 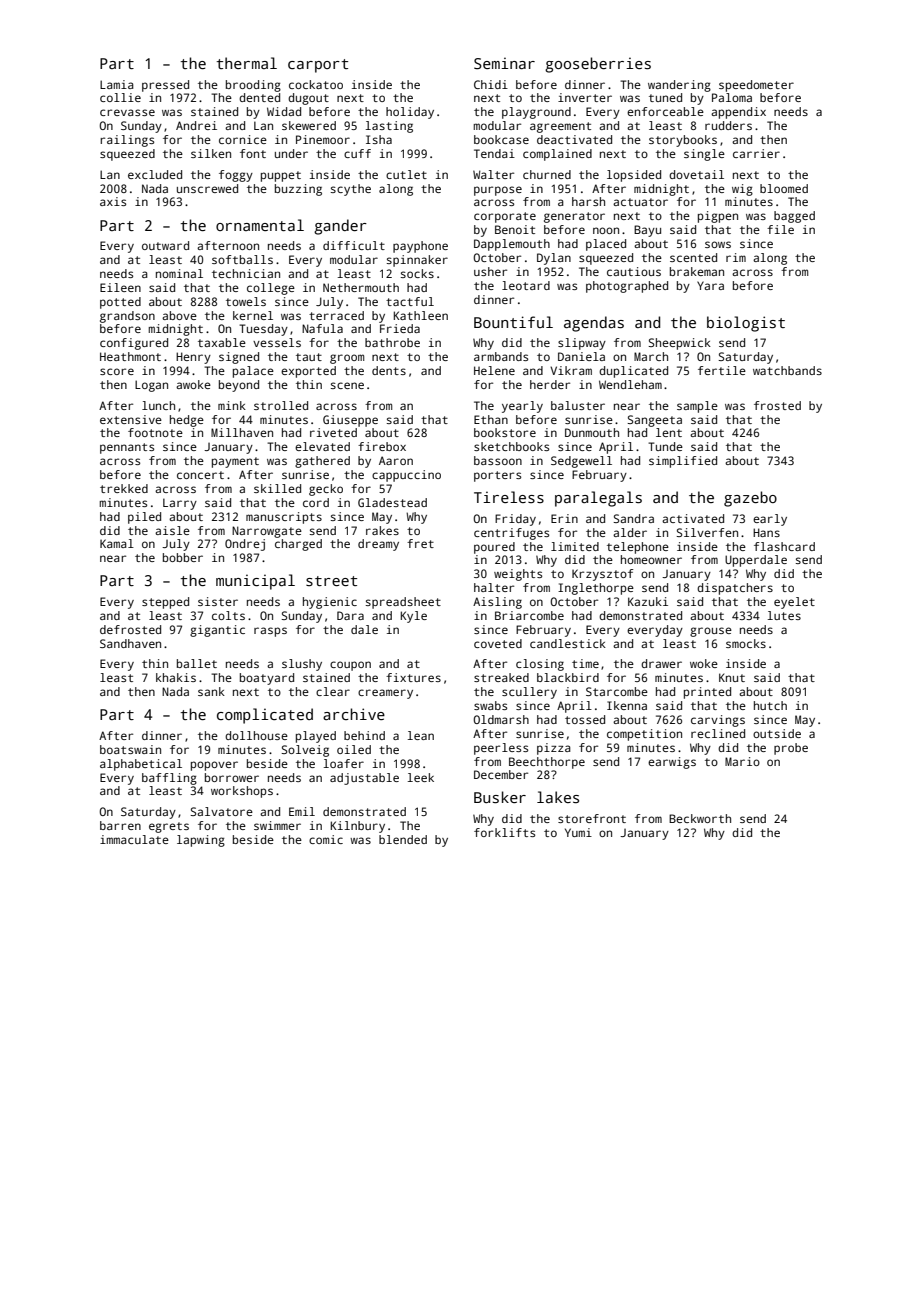 What do you see at coordinates (406, 174) in the image?
I see `cutlet` at bounding box center [406, 174].
